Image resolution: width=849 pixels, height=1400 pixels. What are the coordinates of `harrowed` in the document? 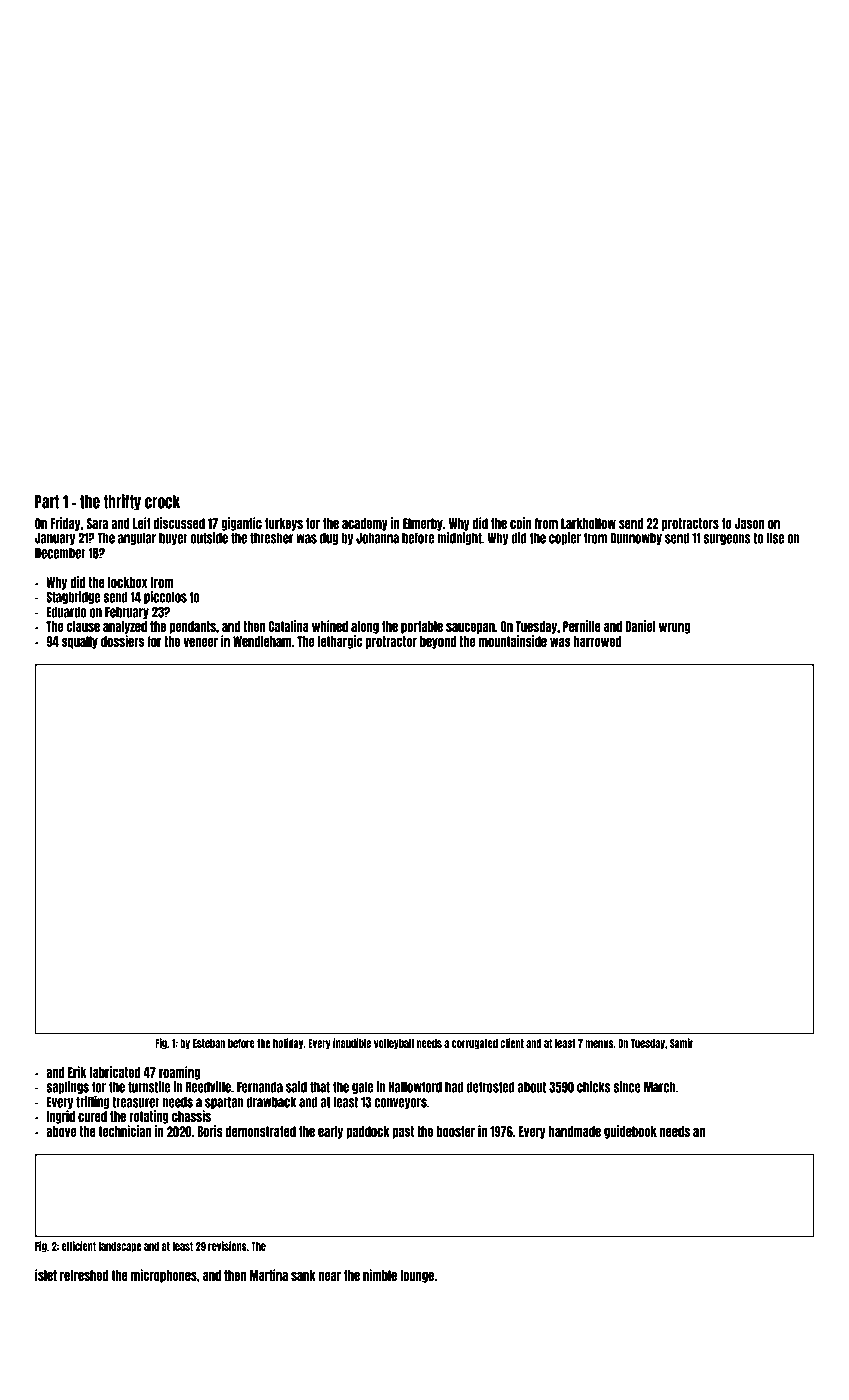 It's located at (598, 641).
